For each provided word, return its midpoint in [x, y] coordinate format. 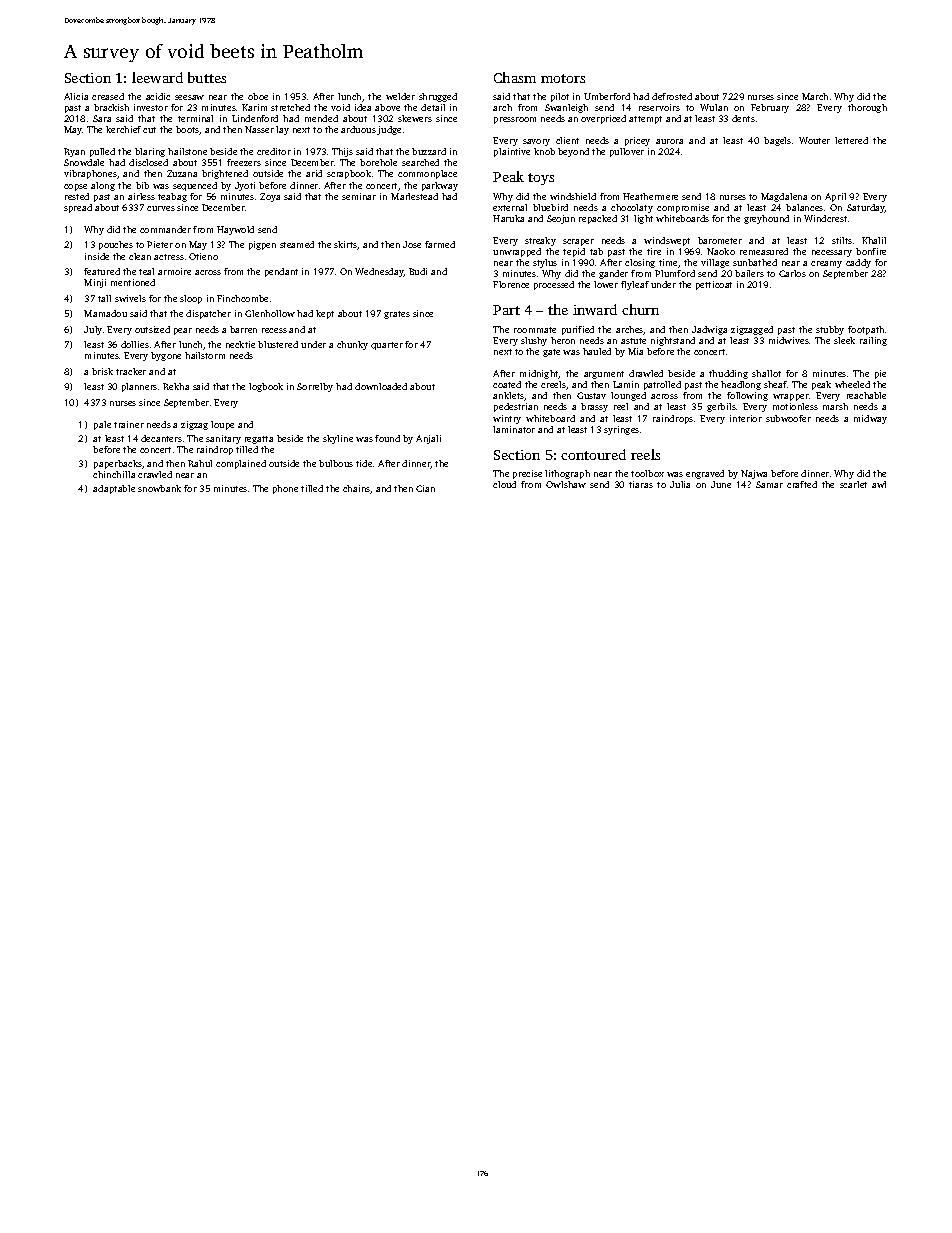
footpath [866, 330]
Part [506, 310]
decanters [161, 438]
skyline [338, 439]
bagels [777, 141]
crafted [802, 484]
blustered [278, 344]
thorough [867, 108]
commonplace [427, 174]
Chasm [515, 77]
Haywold [235, 230]
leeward [157, 77]
